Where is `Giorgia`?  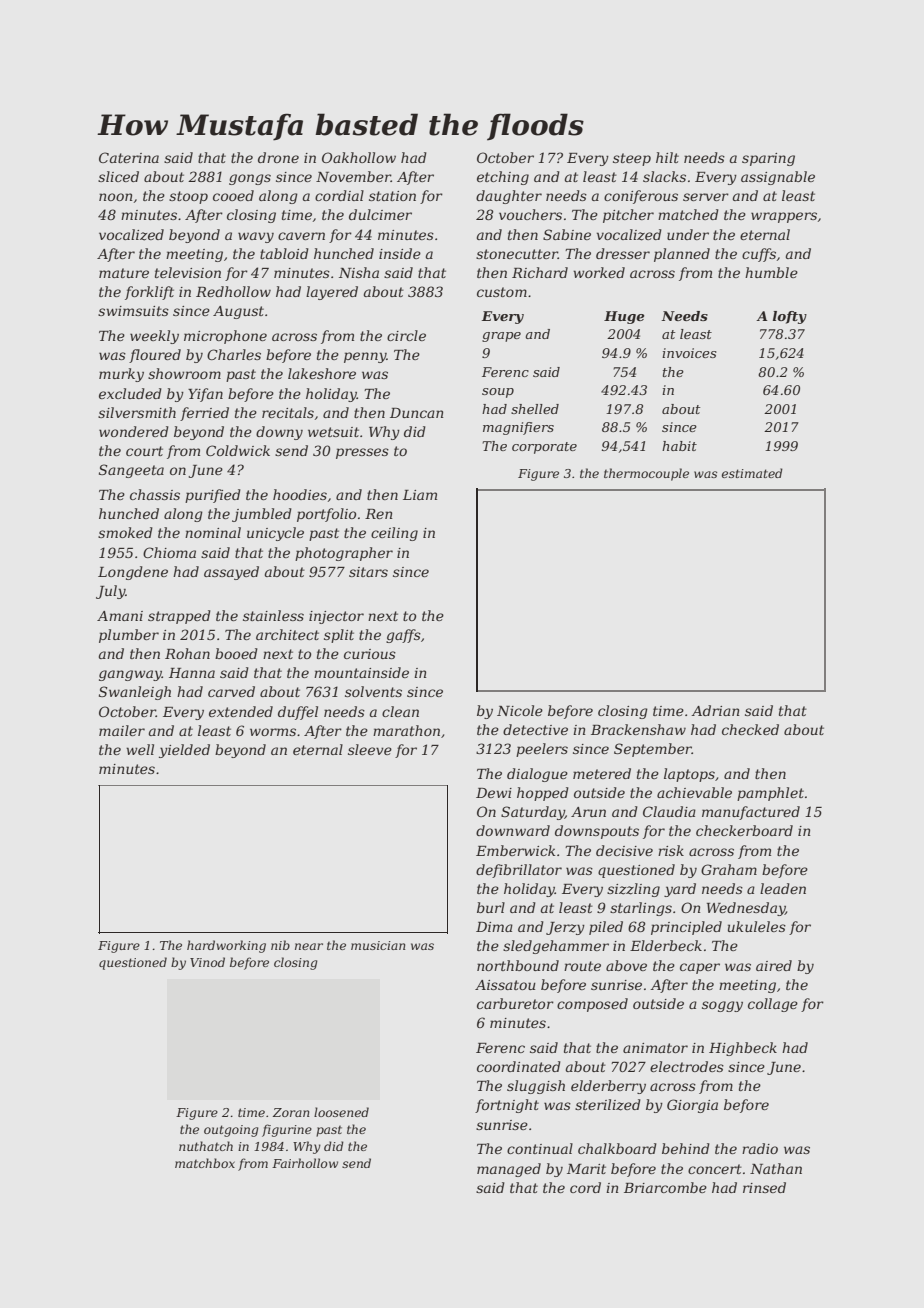
Giorgia is located at coordinates (692, 1106).
